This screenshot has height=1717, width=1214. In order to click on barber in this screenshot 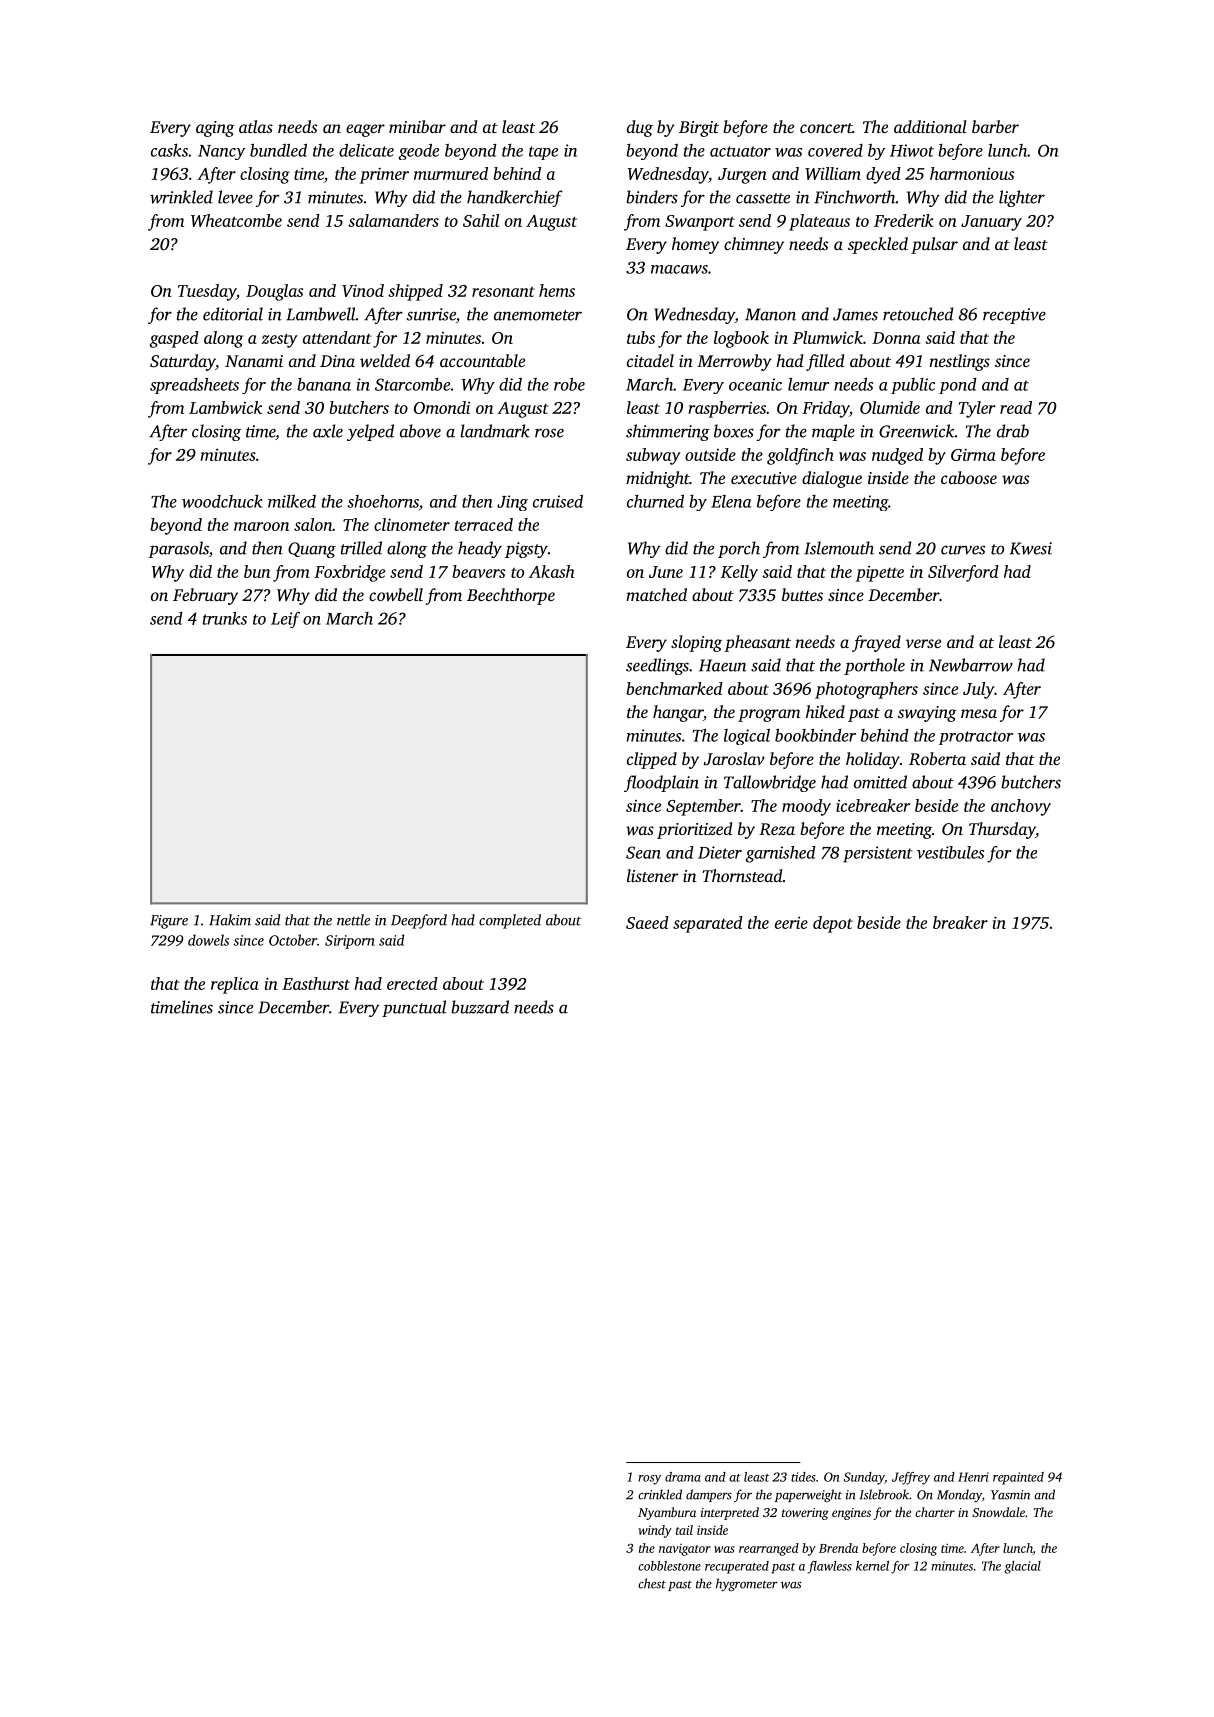, I will do `click(995, 126)`.
